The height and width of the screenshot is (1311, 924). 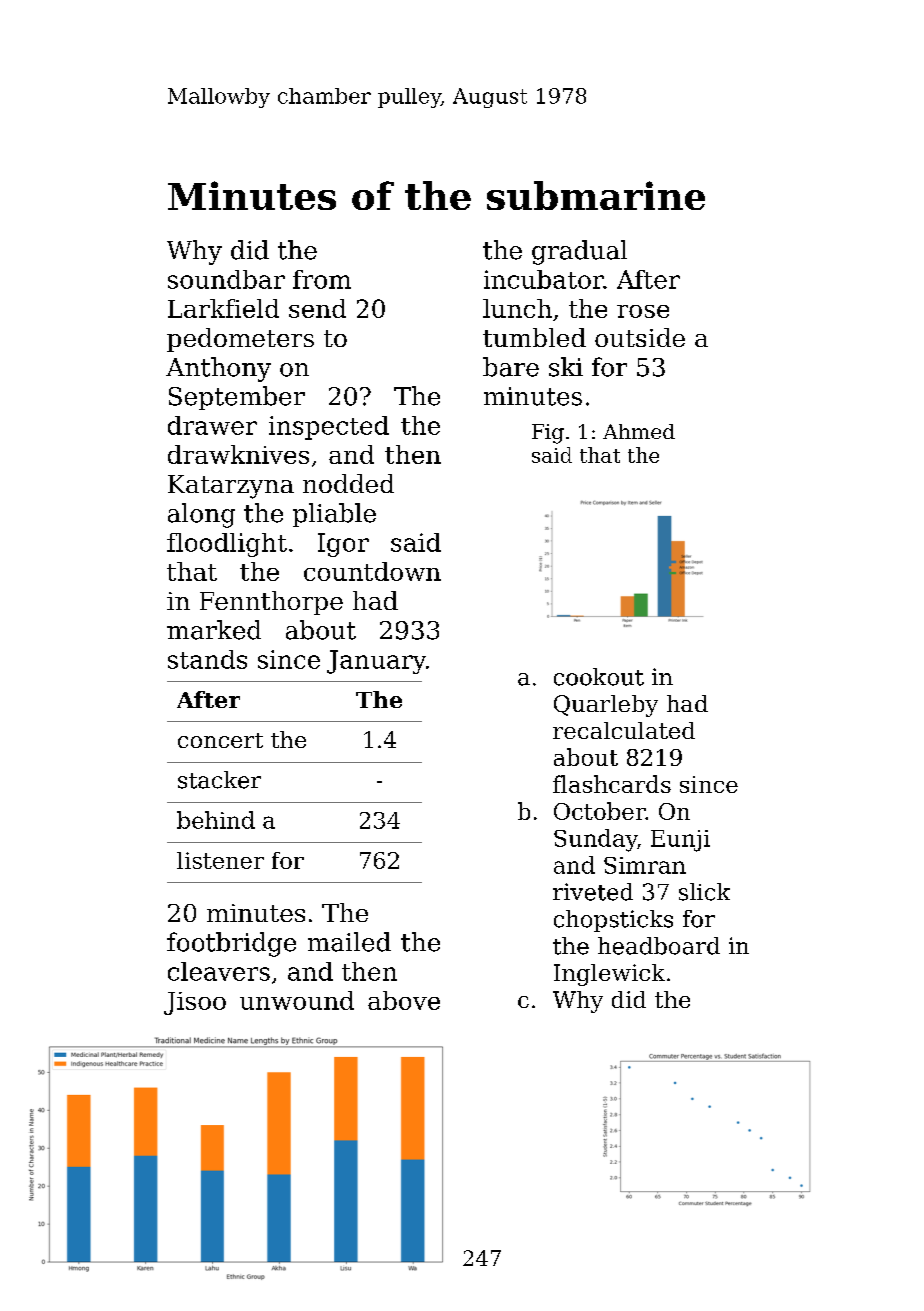 I want to click on recalculated, so click(x=624, y=730).
